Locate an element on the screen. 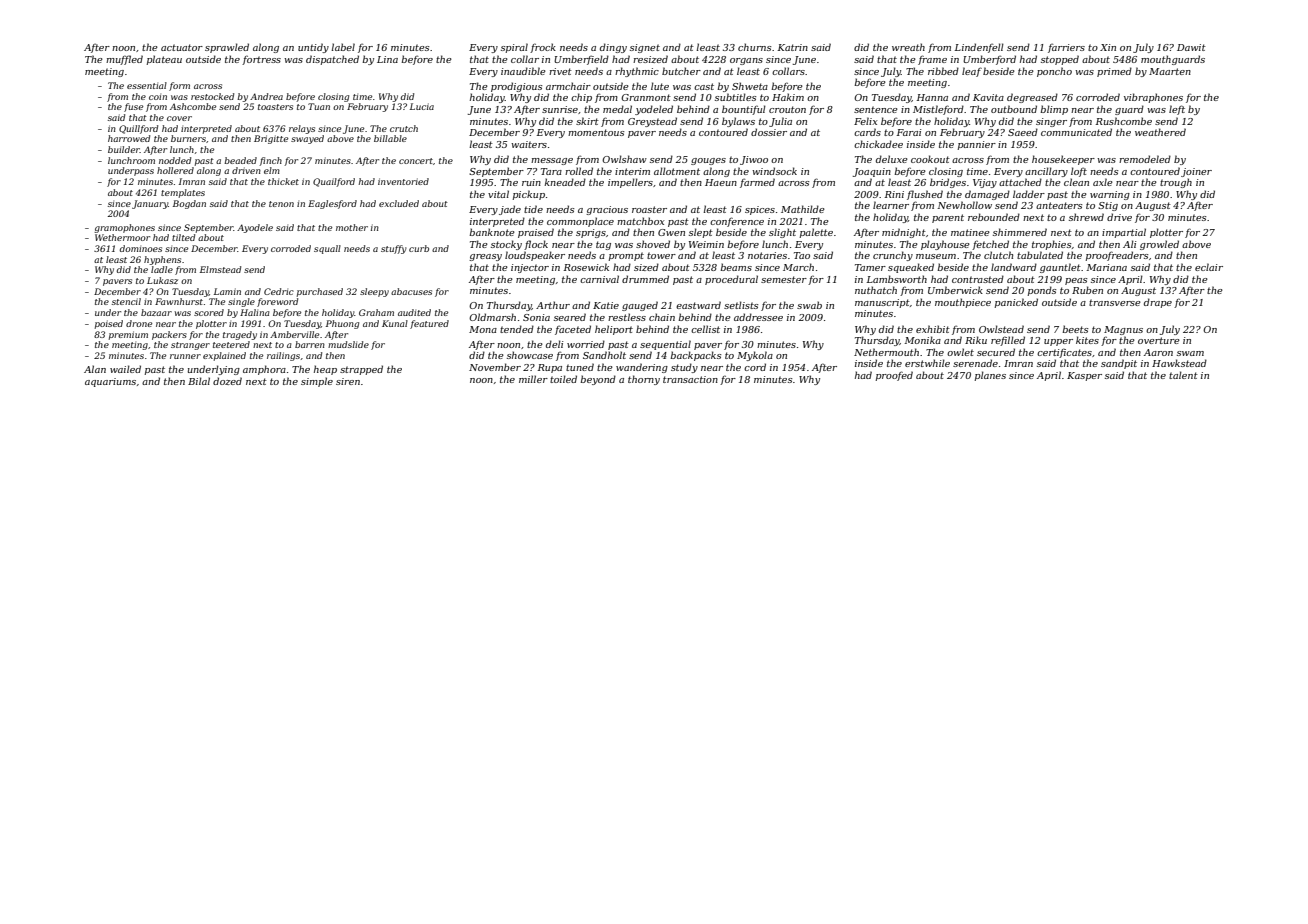 This screenshot has height=924, width=1308. degreased is located at coordinates (1032, 98).
